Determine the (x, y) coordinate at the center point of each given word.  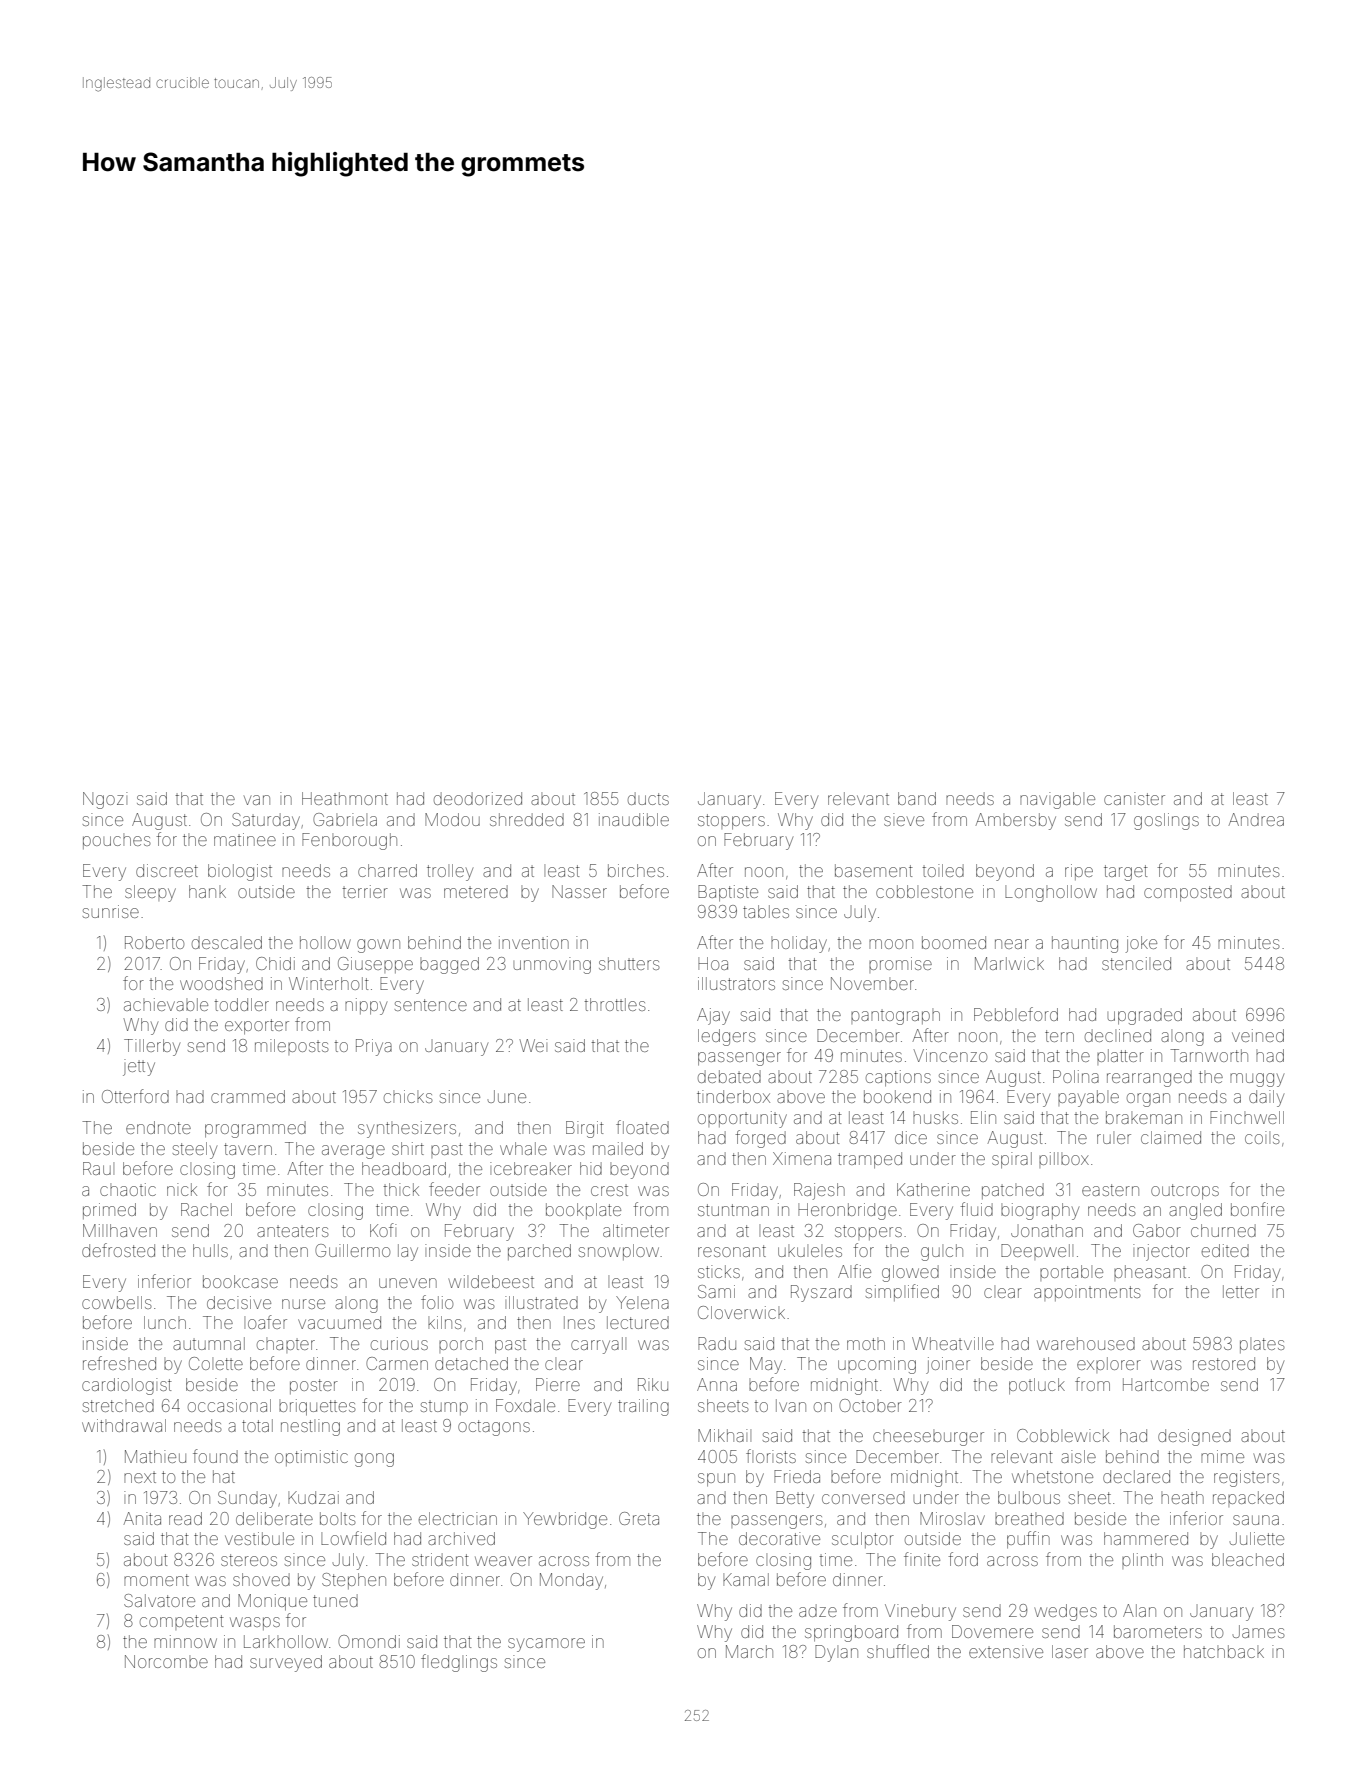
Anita (142, 1518)
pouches (117, 842)
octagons (494, 1428)
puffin (1028, 1539)
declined (1118, 1035)
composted (1188, 893)
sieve (904, 819)
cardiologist (127, 1386)
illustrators (736, 983)
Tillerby (152, 1047)
